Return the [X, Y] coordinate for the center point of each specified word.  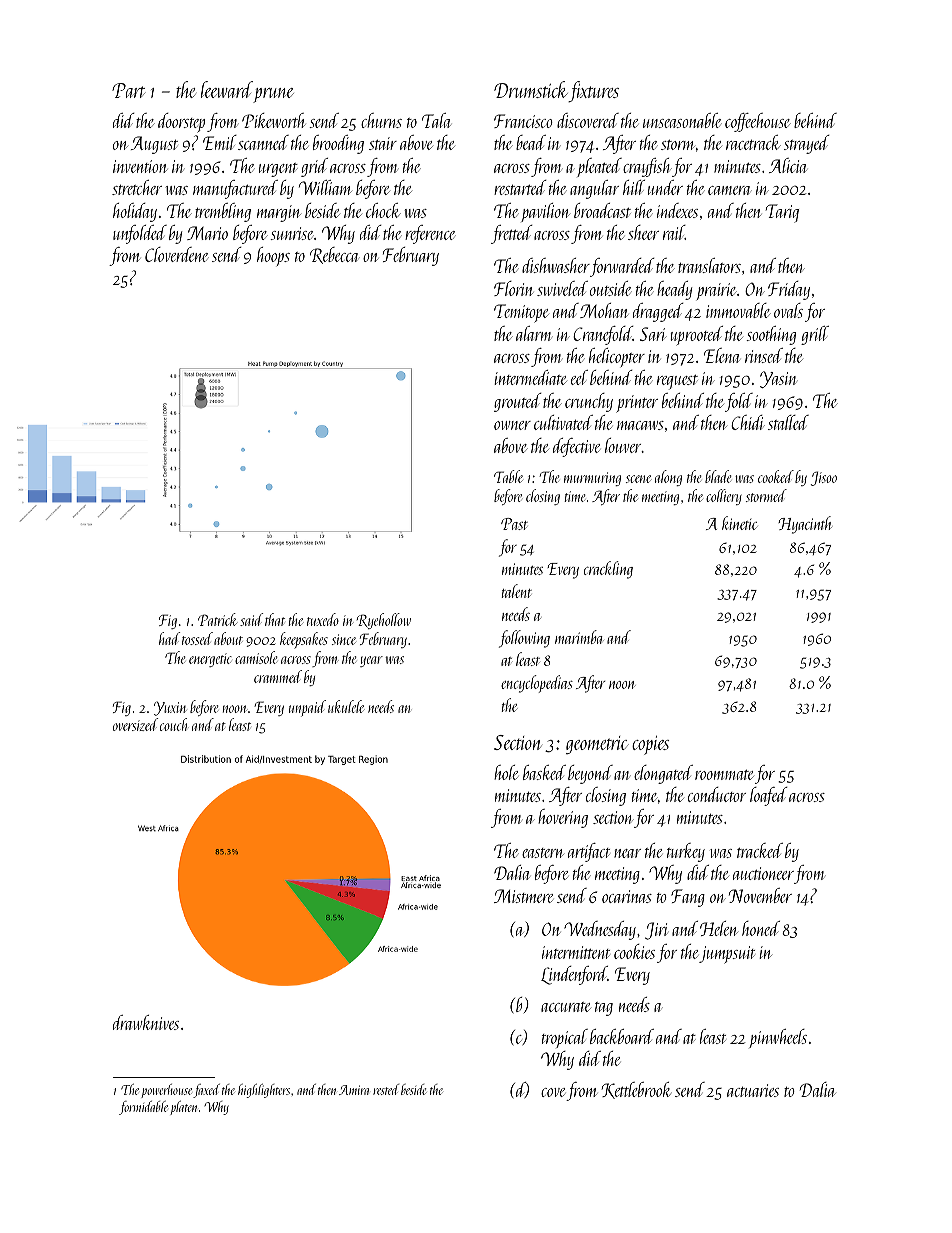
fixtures [593, 91]
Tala [436, 120]
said [251, 619]
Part [128, 90]
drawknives [146, 1022]
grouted [518, 402]
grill [815, 335]
